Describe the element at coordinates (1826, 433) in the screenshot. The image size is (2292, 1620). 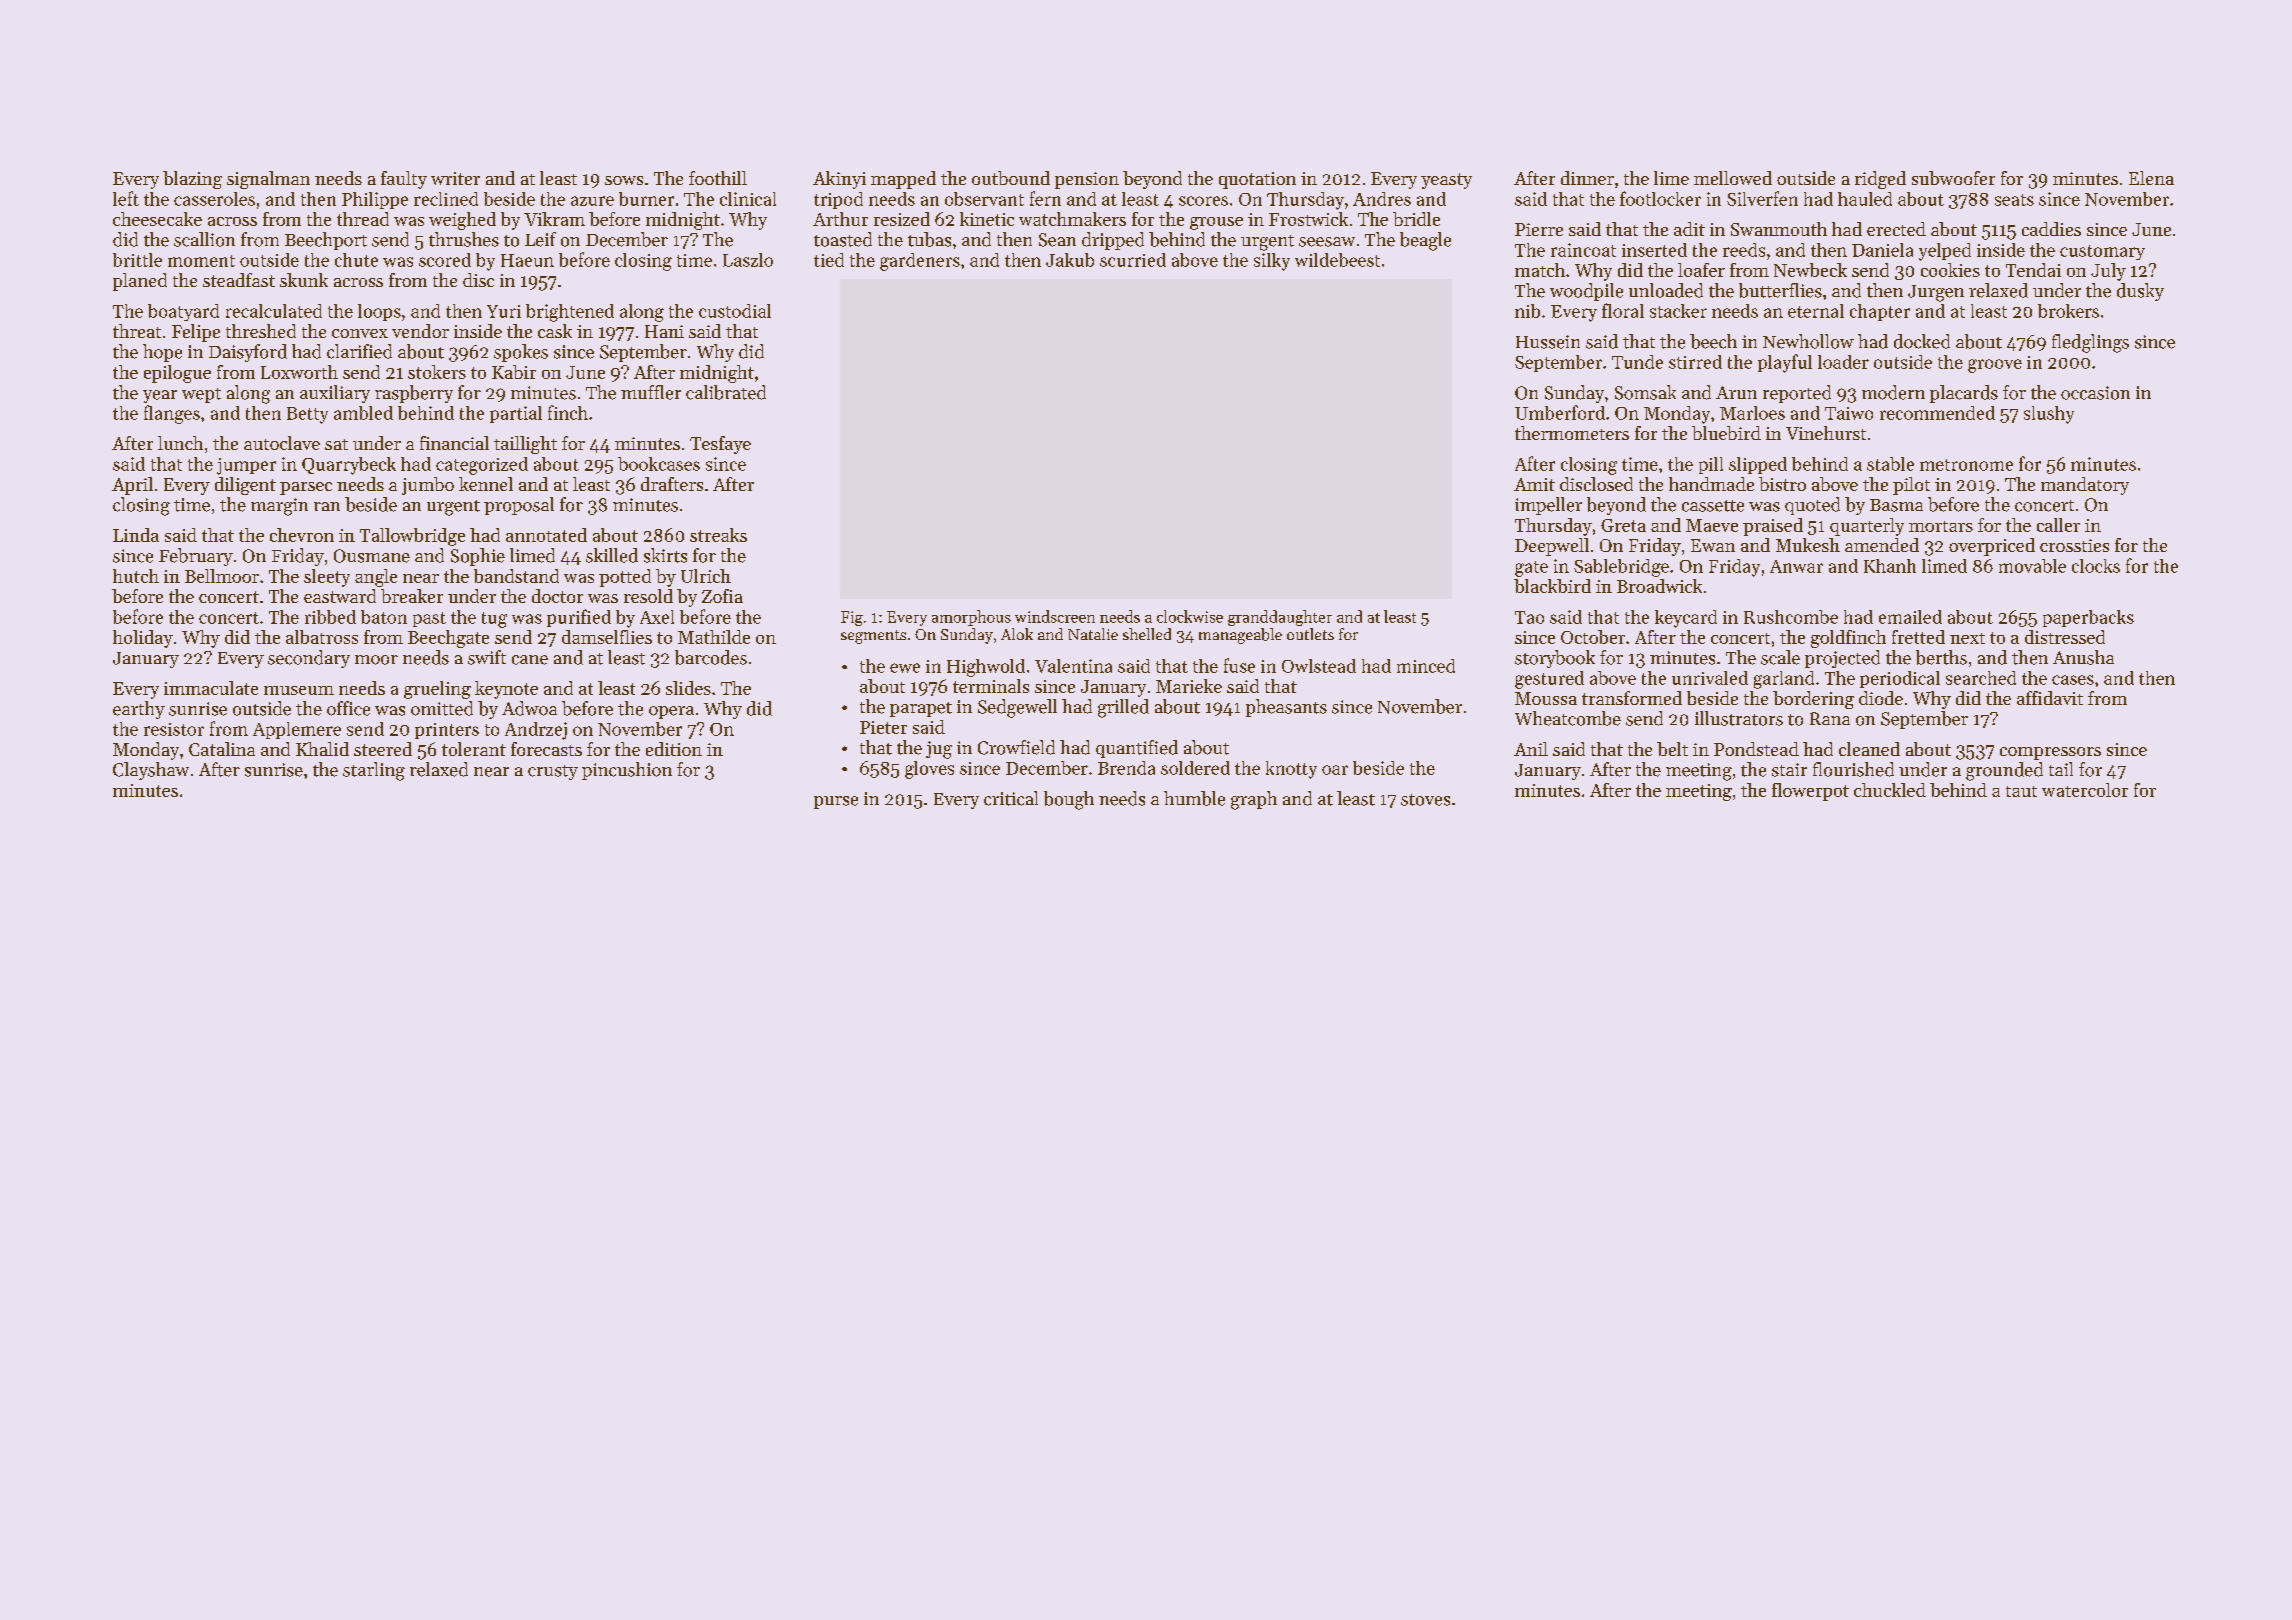
I see `Vinehurst` at that location.
